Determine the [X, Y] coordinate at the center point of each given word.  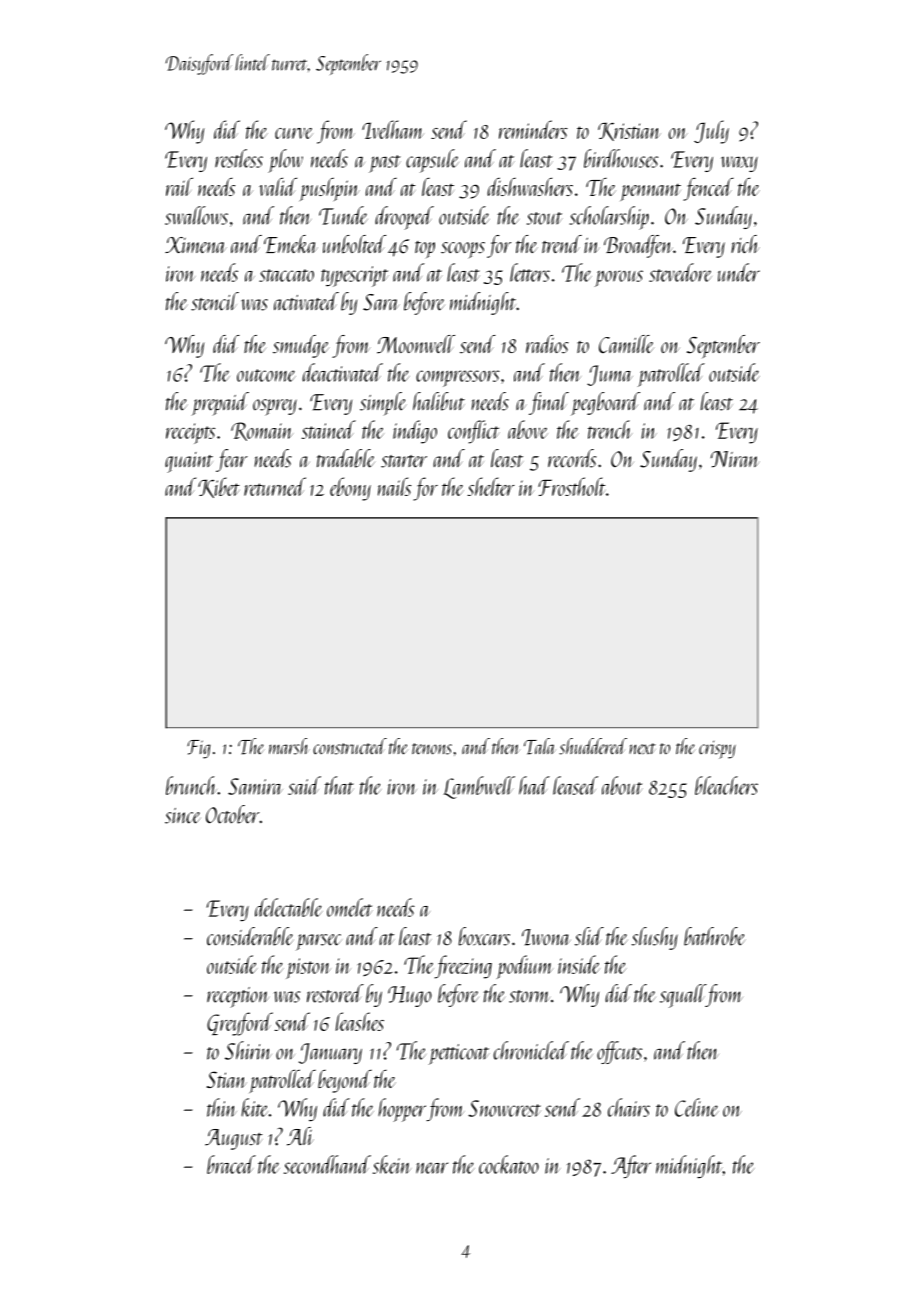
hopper [402, 1110]
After [631, 1166]
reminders [533, 129]
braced [231, 1164]
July [711, 132]
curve [294, 133]
